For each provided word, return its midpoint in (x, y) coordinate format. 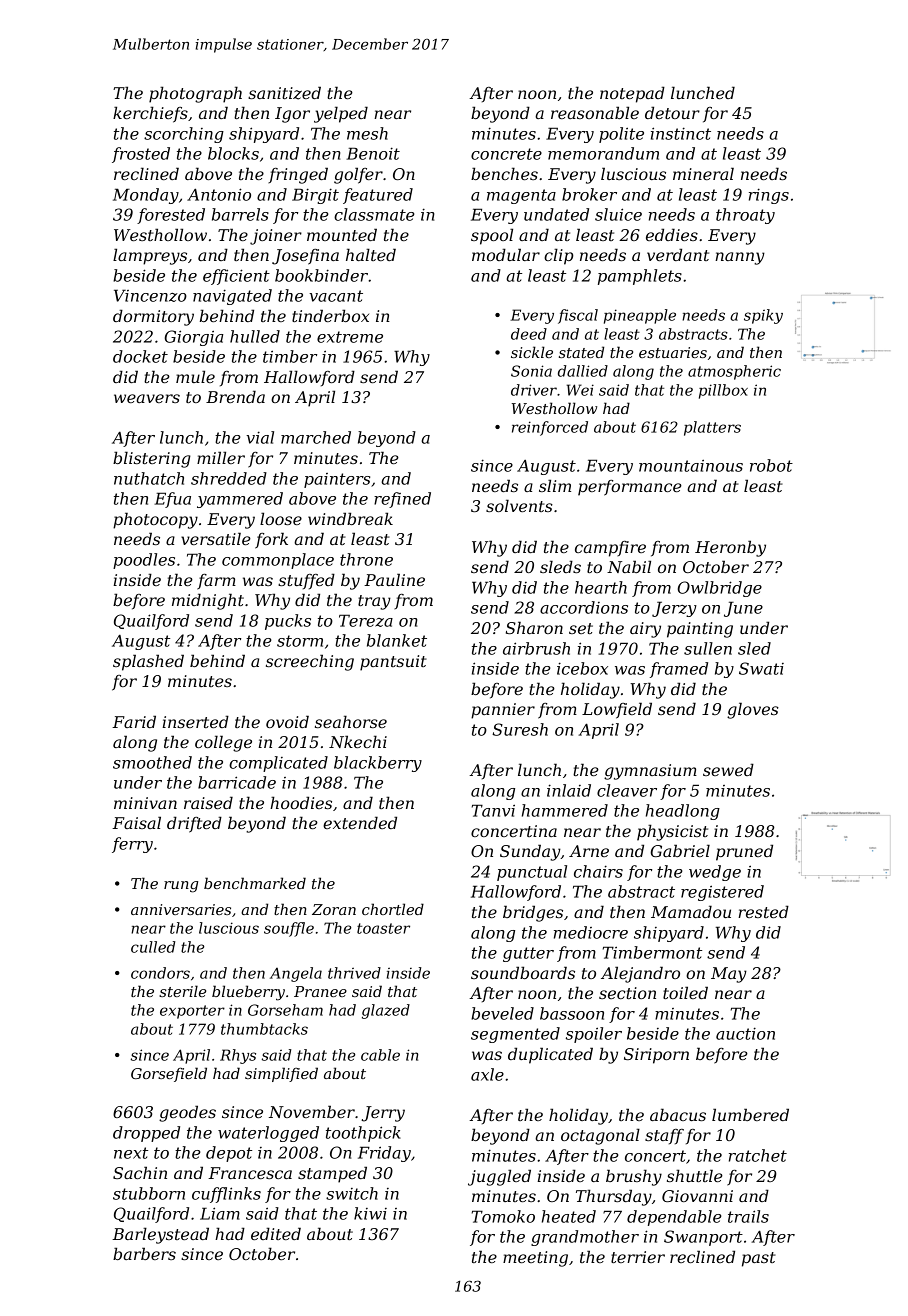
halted (371, 254)
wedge (715, 873)
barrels (240, 214)
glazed (386, 1011)
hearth (601, 587)
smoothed (152, 762)
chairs (598, 871)
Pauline (394, 579)
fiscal (578, 316)
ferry (132, 845)
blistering (152, 459)
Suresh (520, 729)
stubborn (149, 1193)
